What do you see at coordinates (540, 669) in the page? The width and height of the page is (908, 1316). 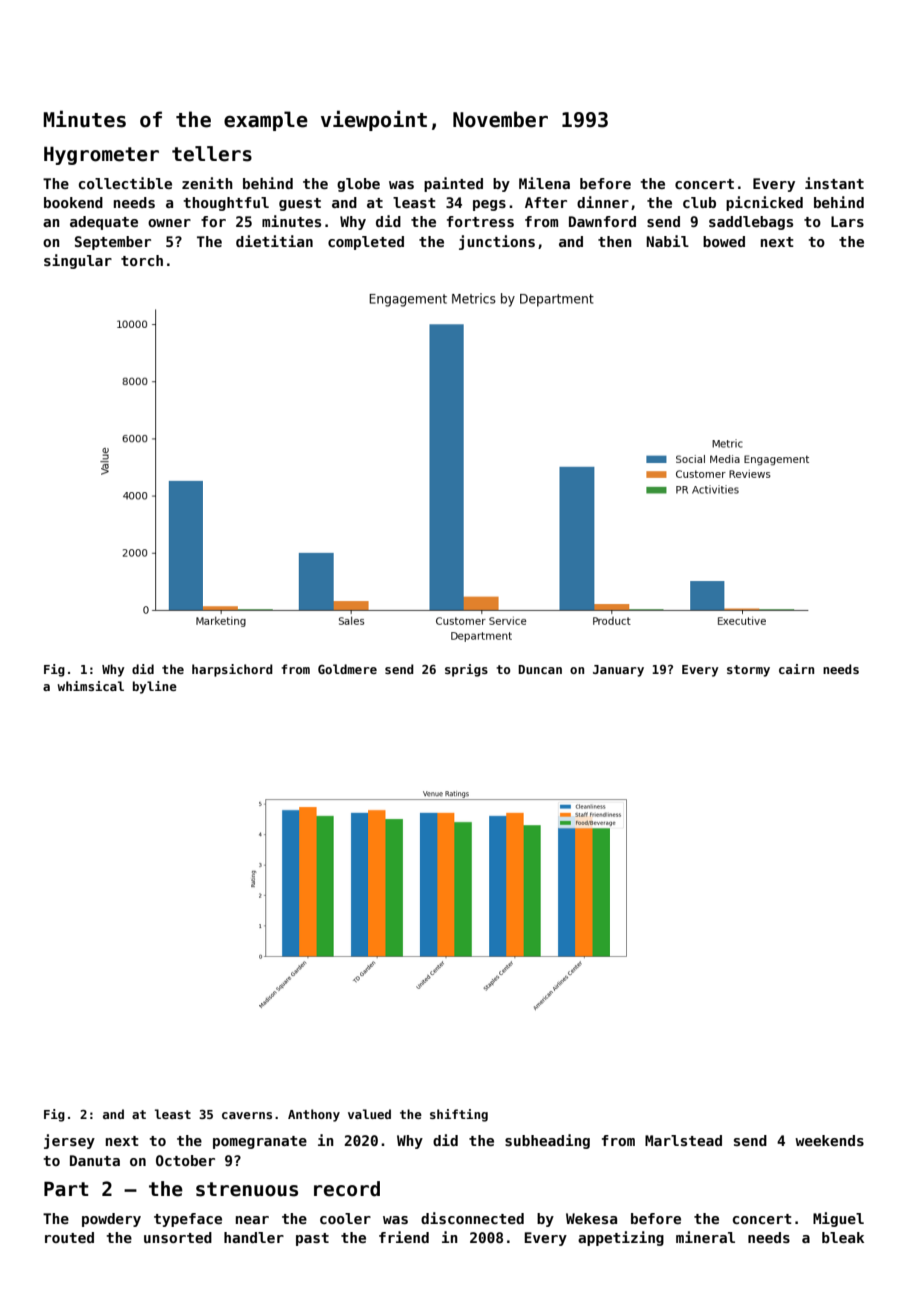 I see `Duncan` at bounding box center [540, 669].
